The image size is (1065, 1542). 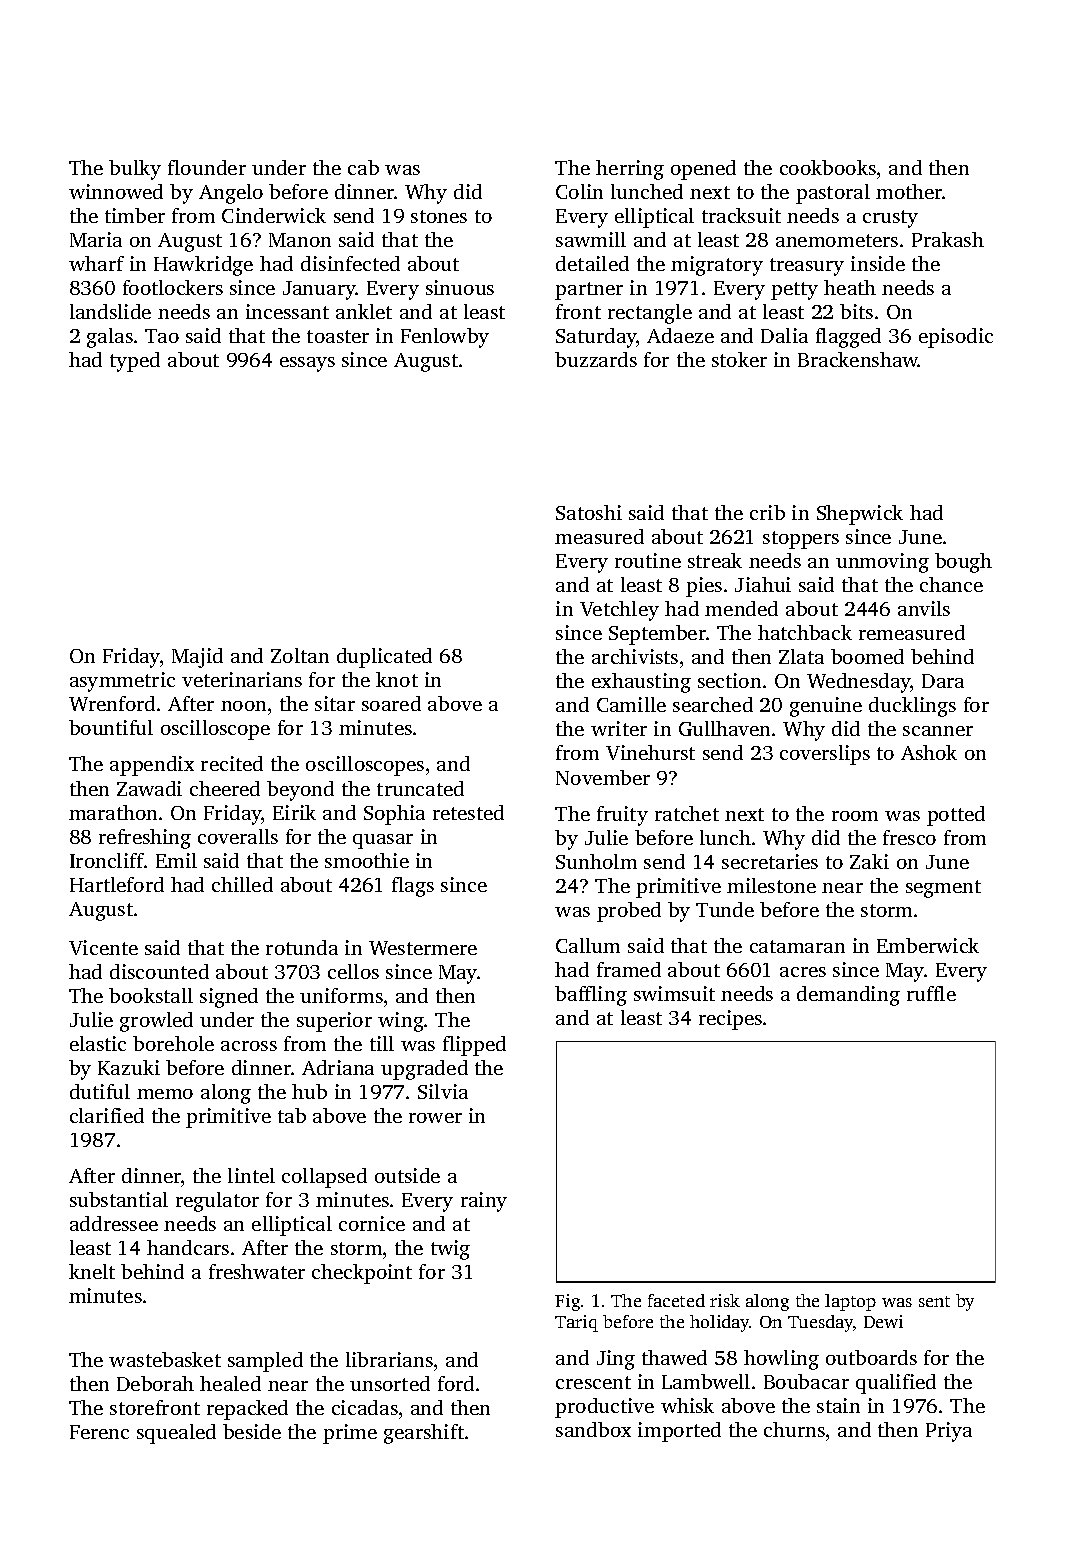 What do you see at coordinates (596, 359) in the screenshot?
I see `buzzards` at bounding box center [596, 359].
